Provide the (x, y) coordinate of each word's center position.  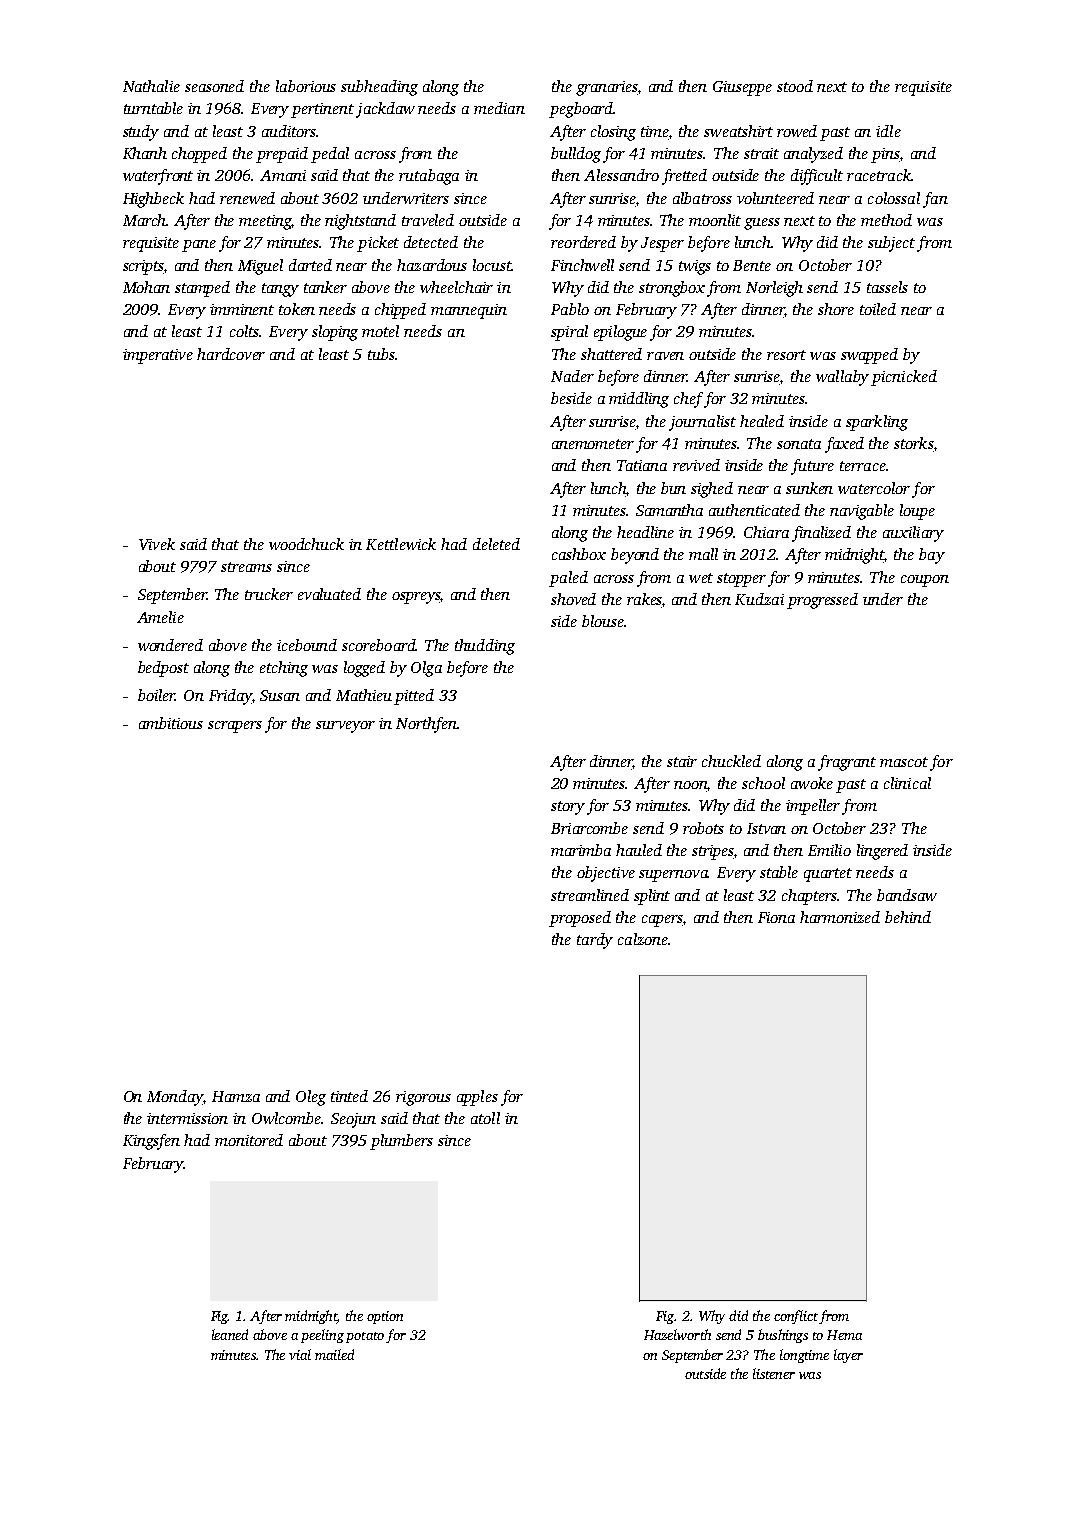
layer (848, 1356)
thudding (485, 647)
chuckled (731, 761)
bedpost (163, 669)
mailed (334, 1354)
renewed (247, 198)
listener (774, 1373)
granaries (607, 88)
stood (795, 86)
